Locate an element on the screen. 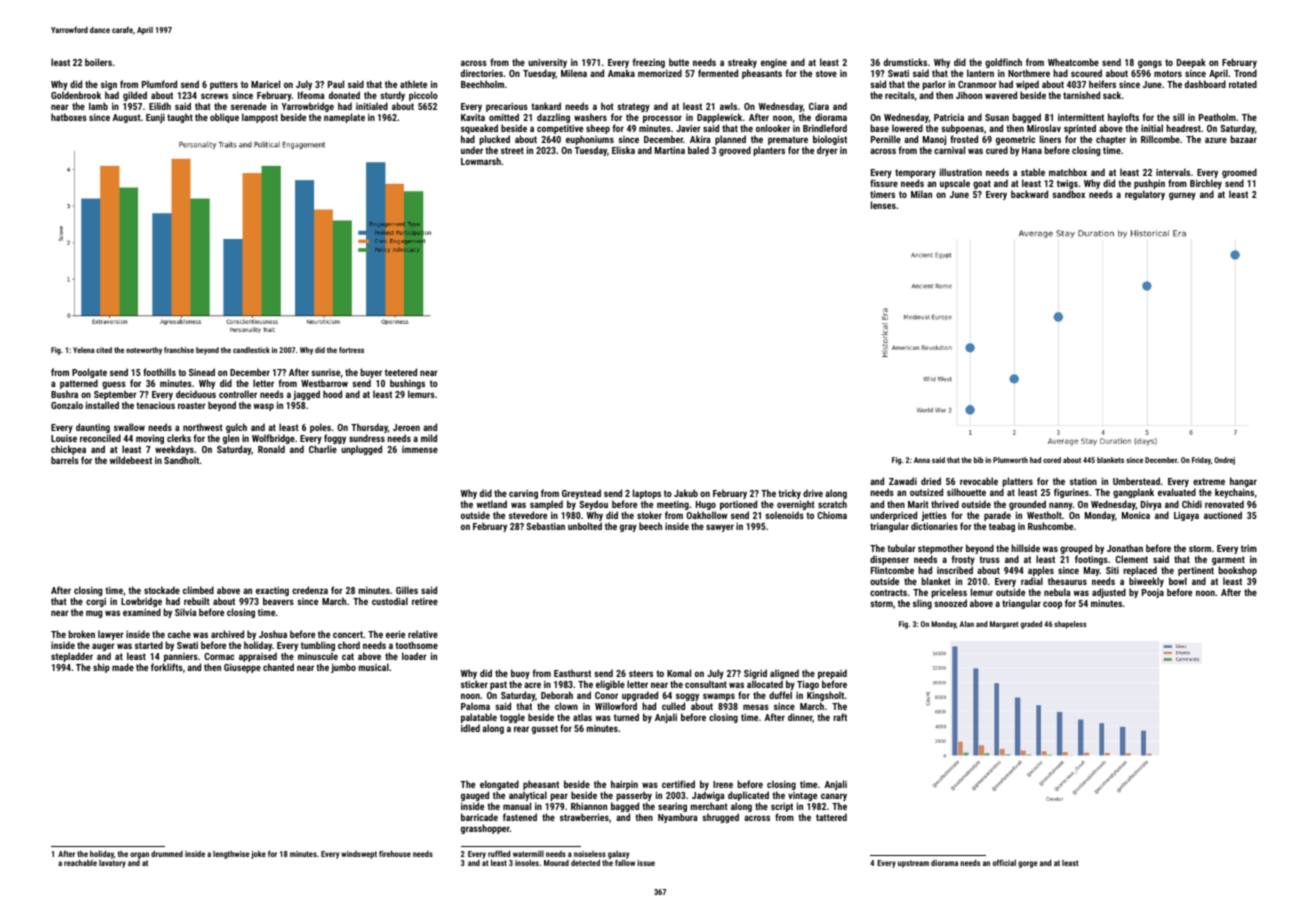 This screenshot has width=1308, height=924. organ is located at coordinates (139, 855).
